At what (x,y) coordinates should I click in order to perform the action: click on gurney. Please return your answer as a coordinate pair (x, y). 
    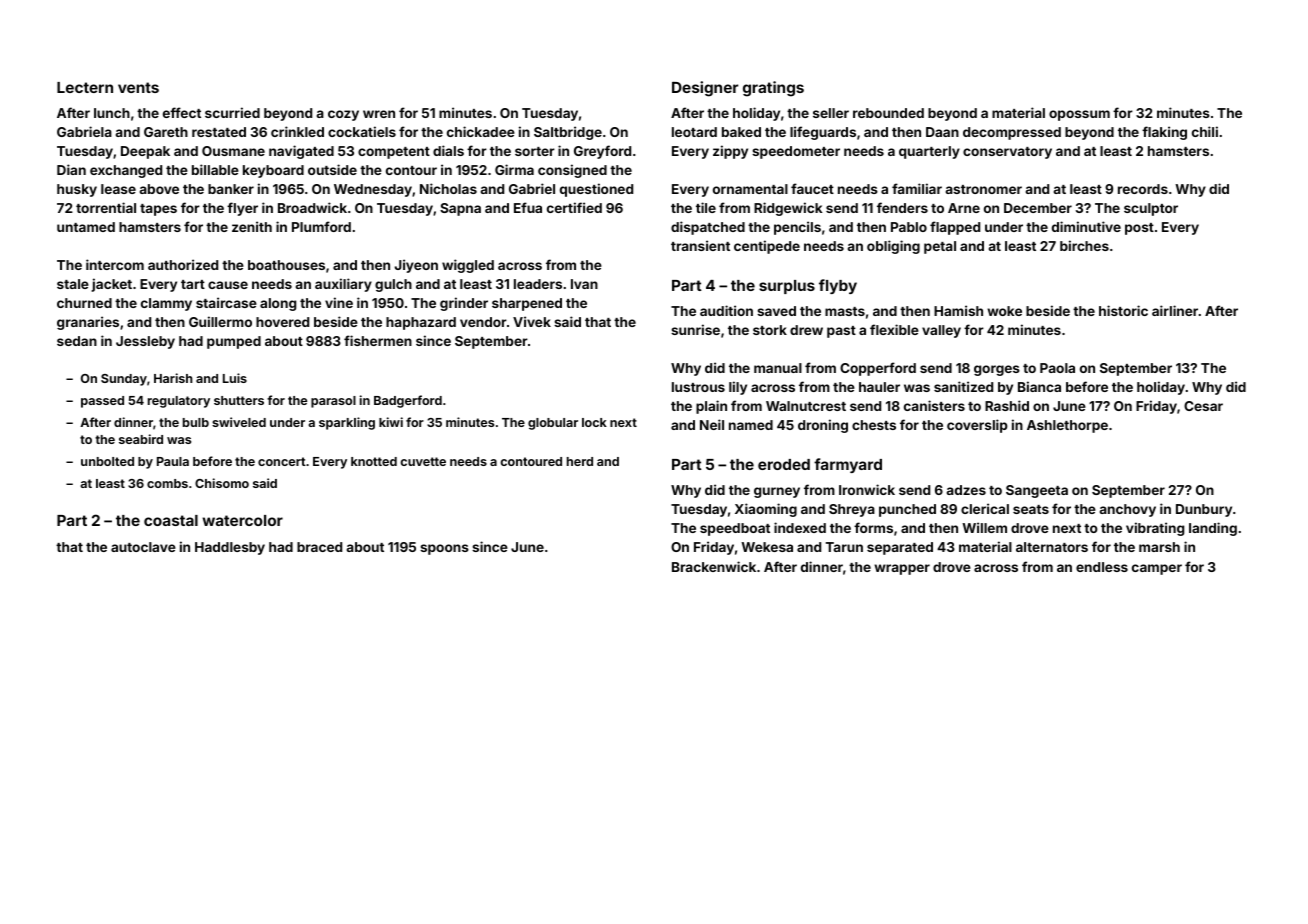
    Looking at the image, I should click on (777, 492).
